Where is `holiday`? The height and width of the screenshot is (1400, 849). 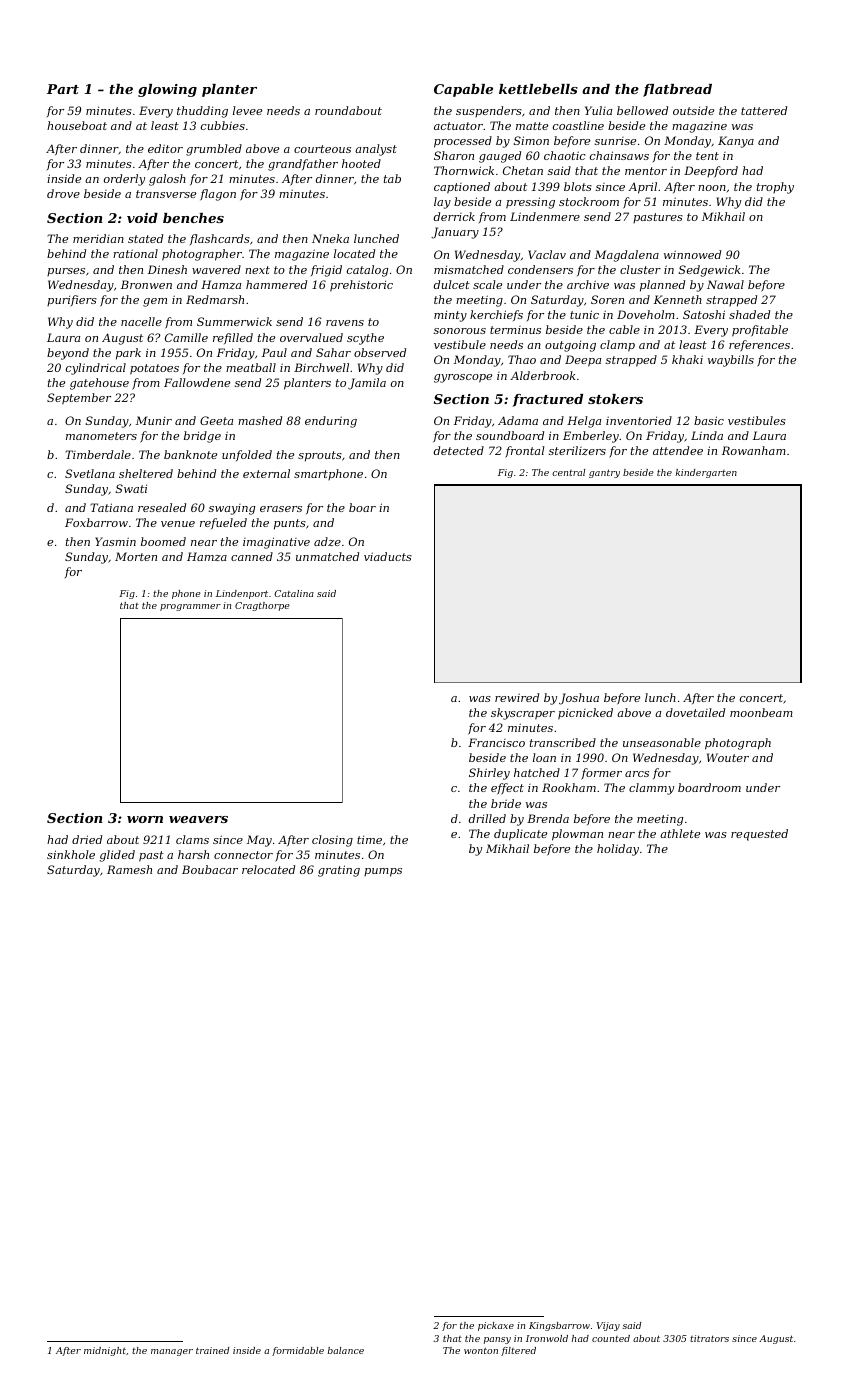
holiday is located at coordinates (618, 850).
